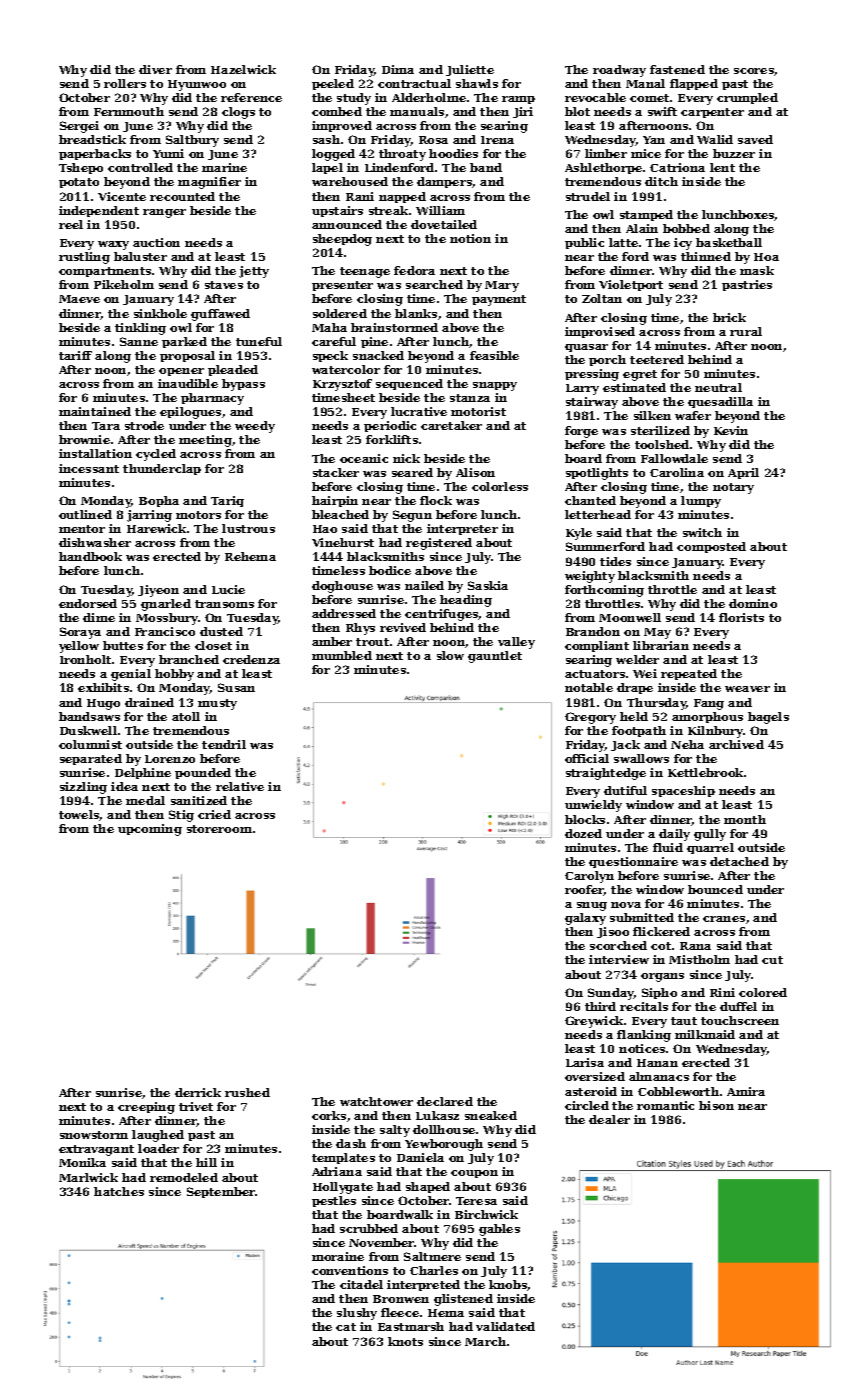 Image resolution: width=849 pixels, height=1400 pixels. Describe the element at coordinates (155, 69) in the screenshot. I see `diver` at that location.
